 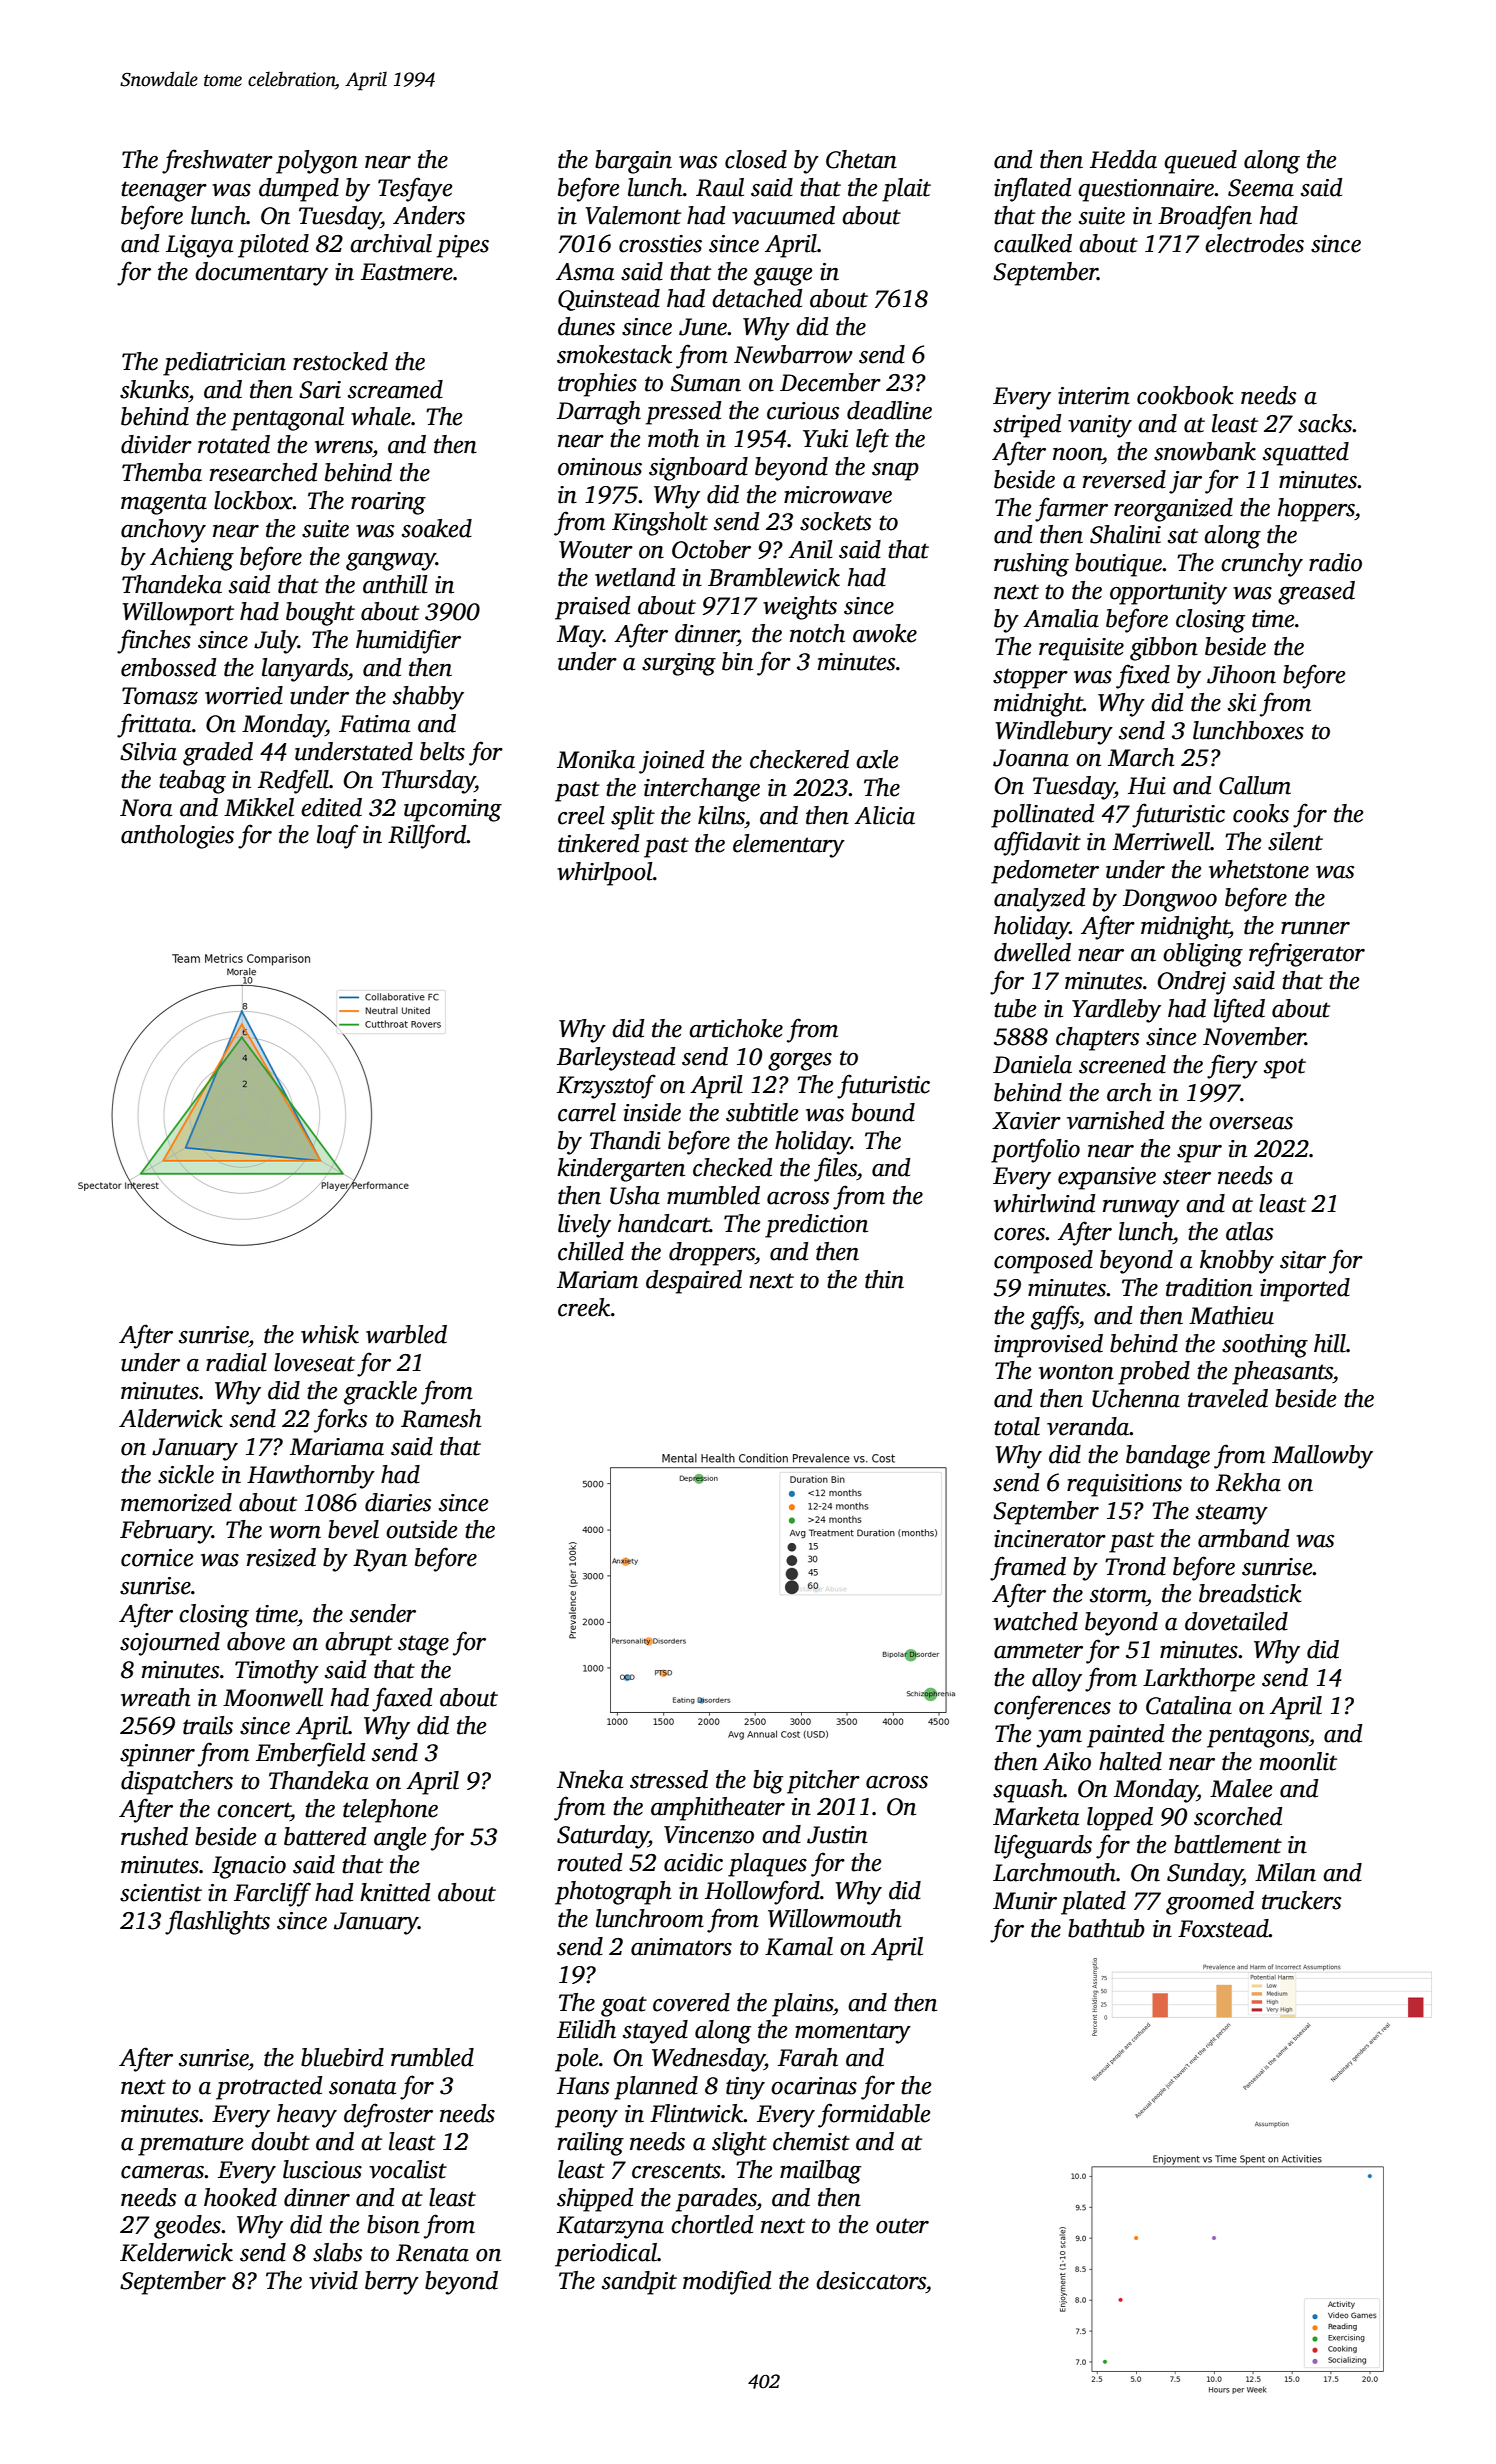 I want to click on Kingsholt, so click(x=660, y=524).
